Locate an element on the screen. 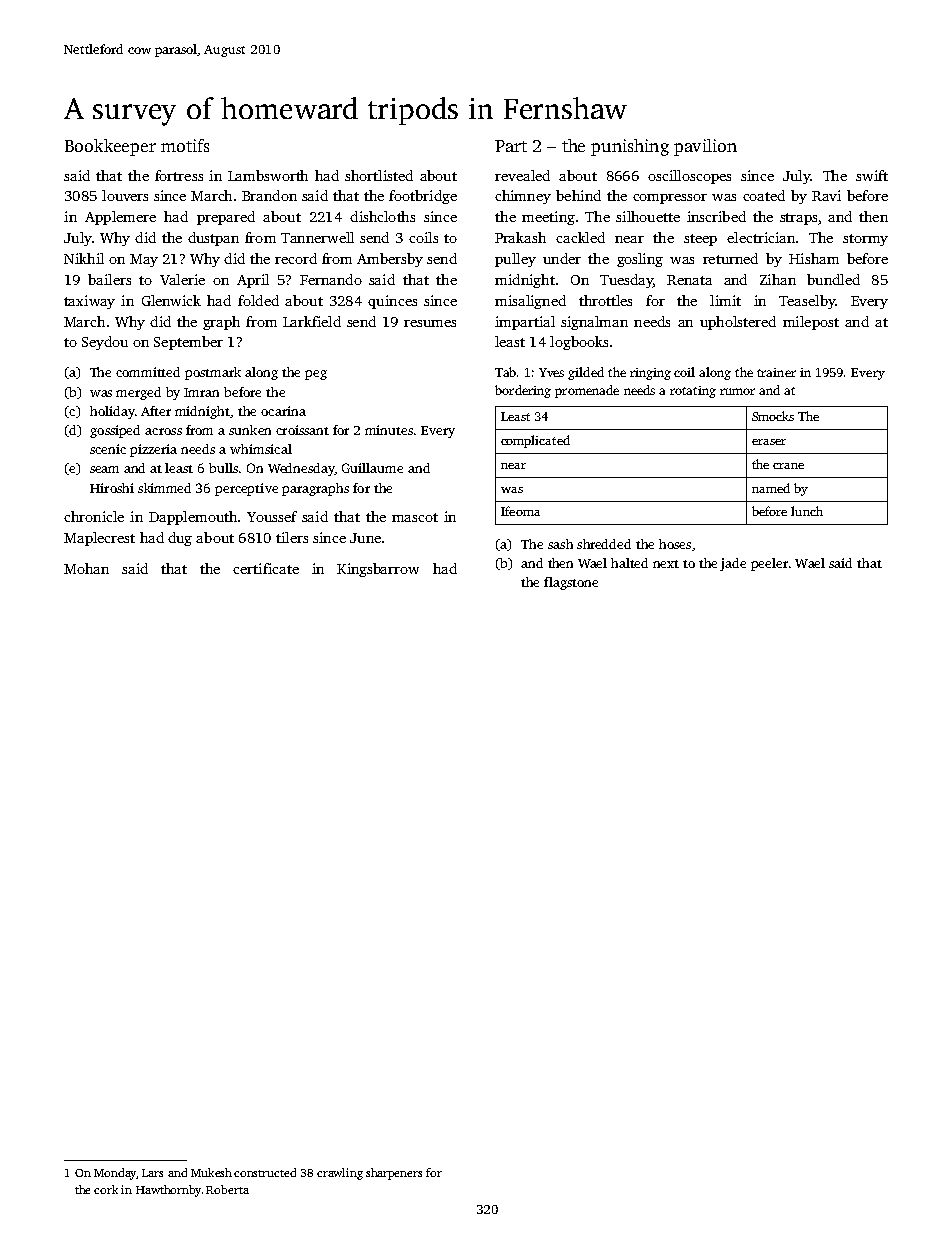 The image size is (952, 1233). motifs is located at coordinates (185, 145).
